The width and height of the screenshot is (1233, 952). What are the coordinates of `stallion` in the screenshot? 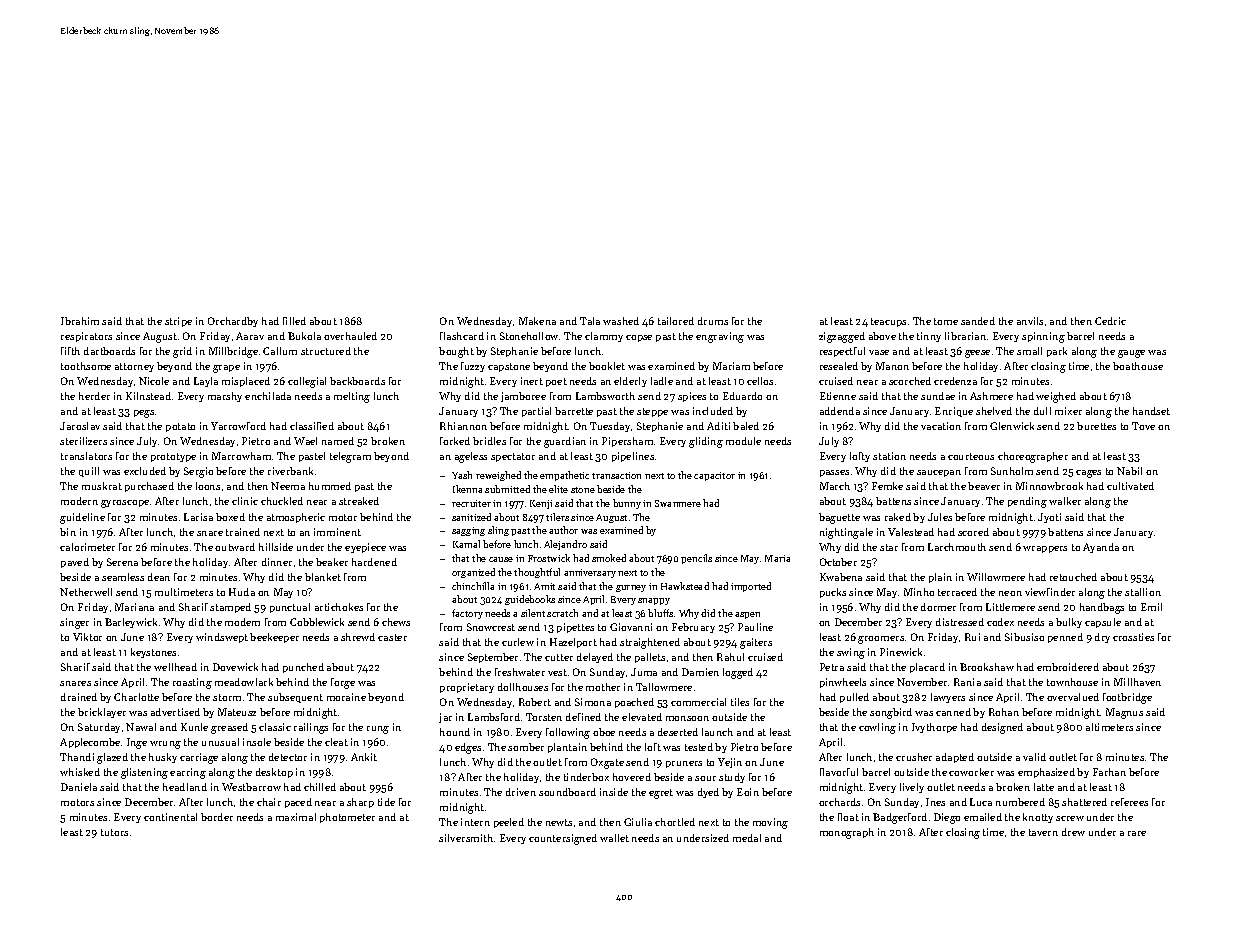 It's located at (1143, 592).
